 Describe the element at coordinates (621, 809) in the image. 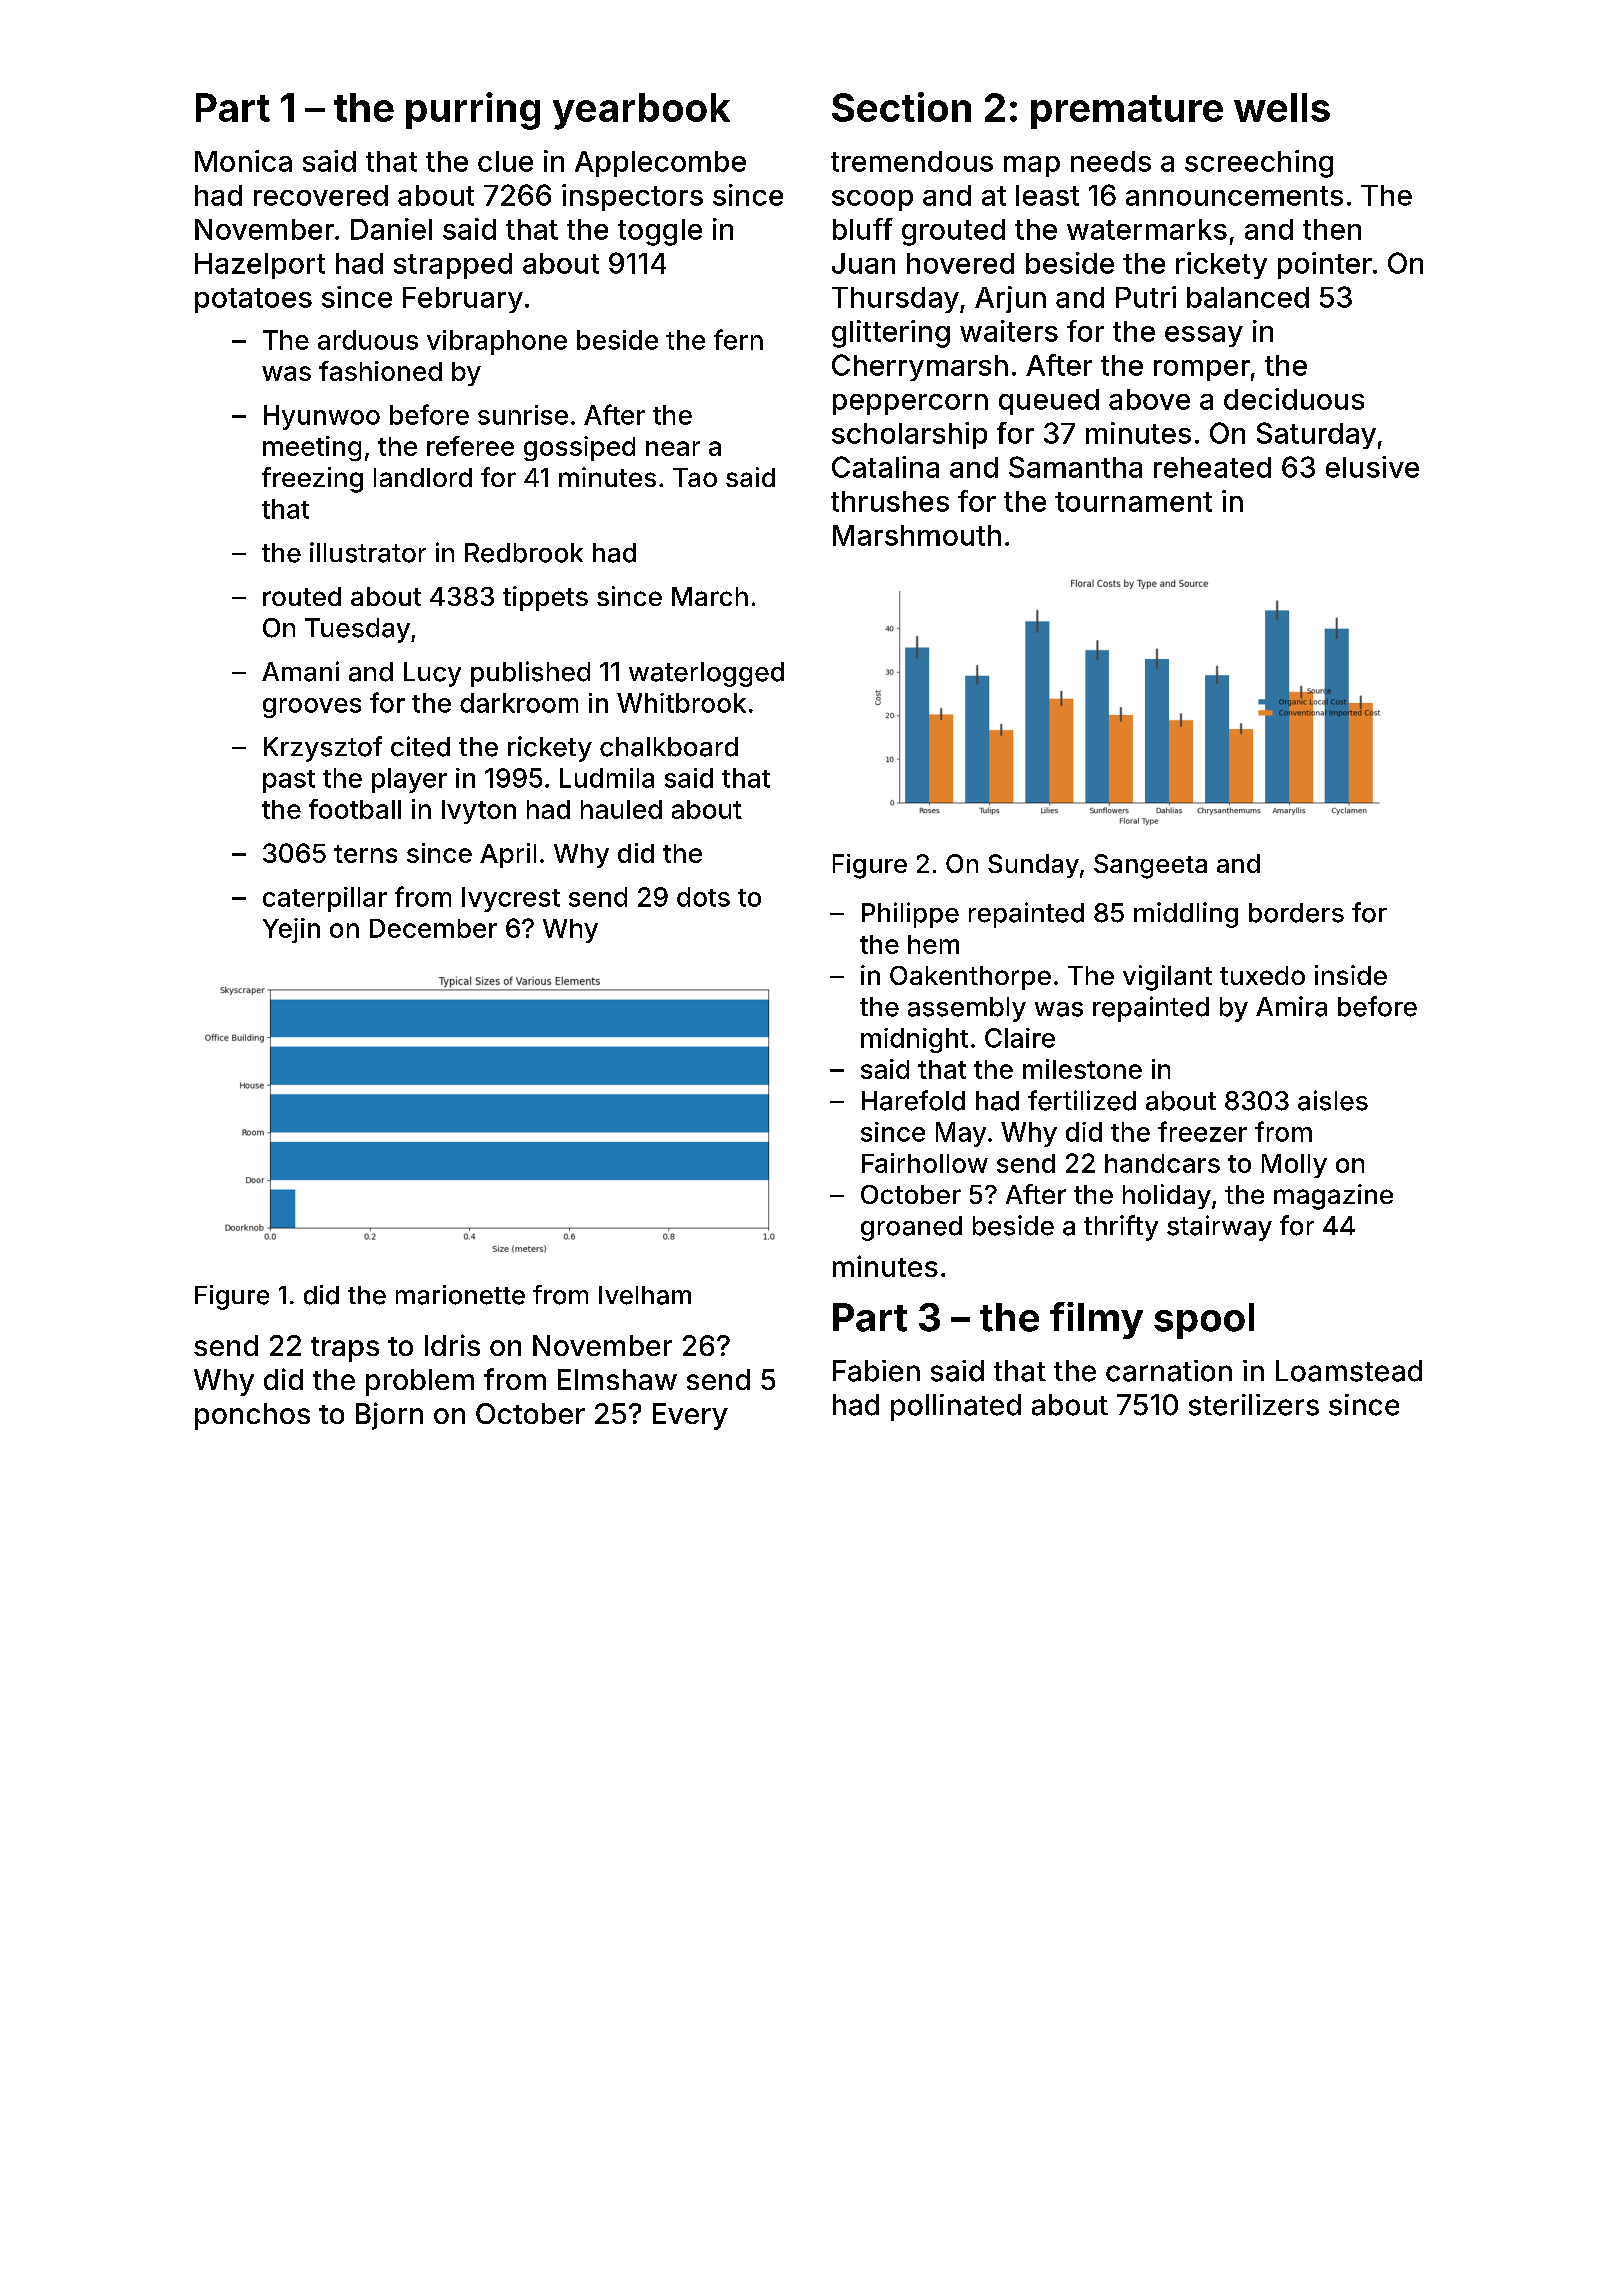

I see `hauled` at that location.
